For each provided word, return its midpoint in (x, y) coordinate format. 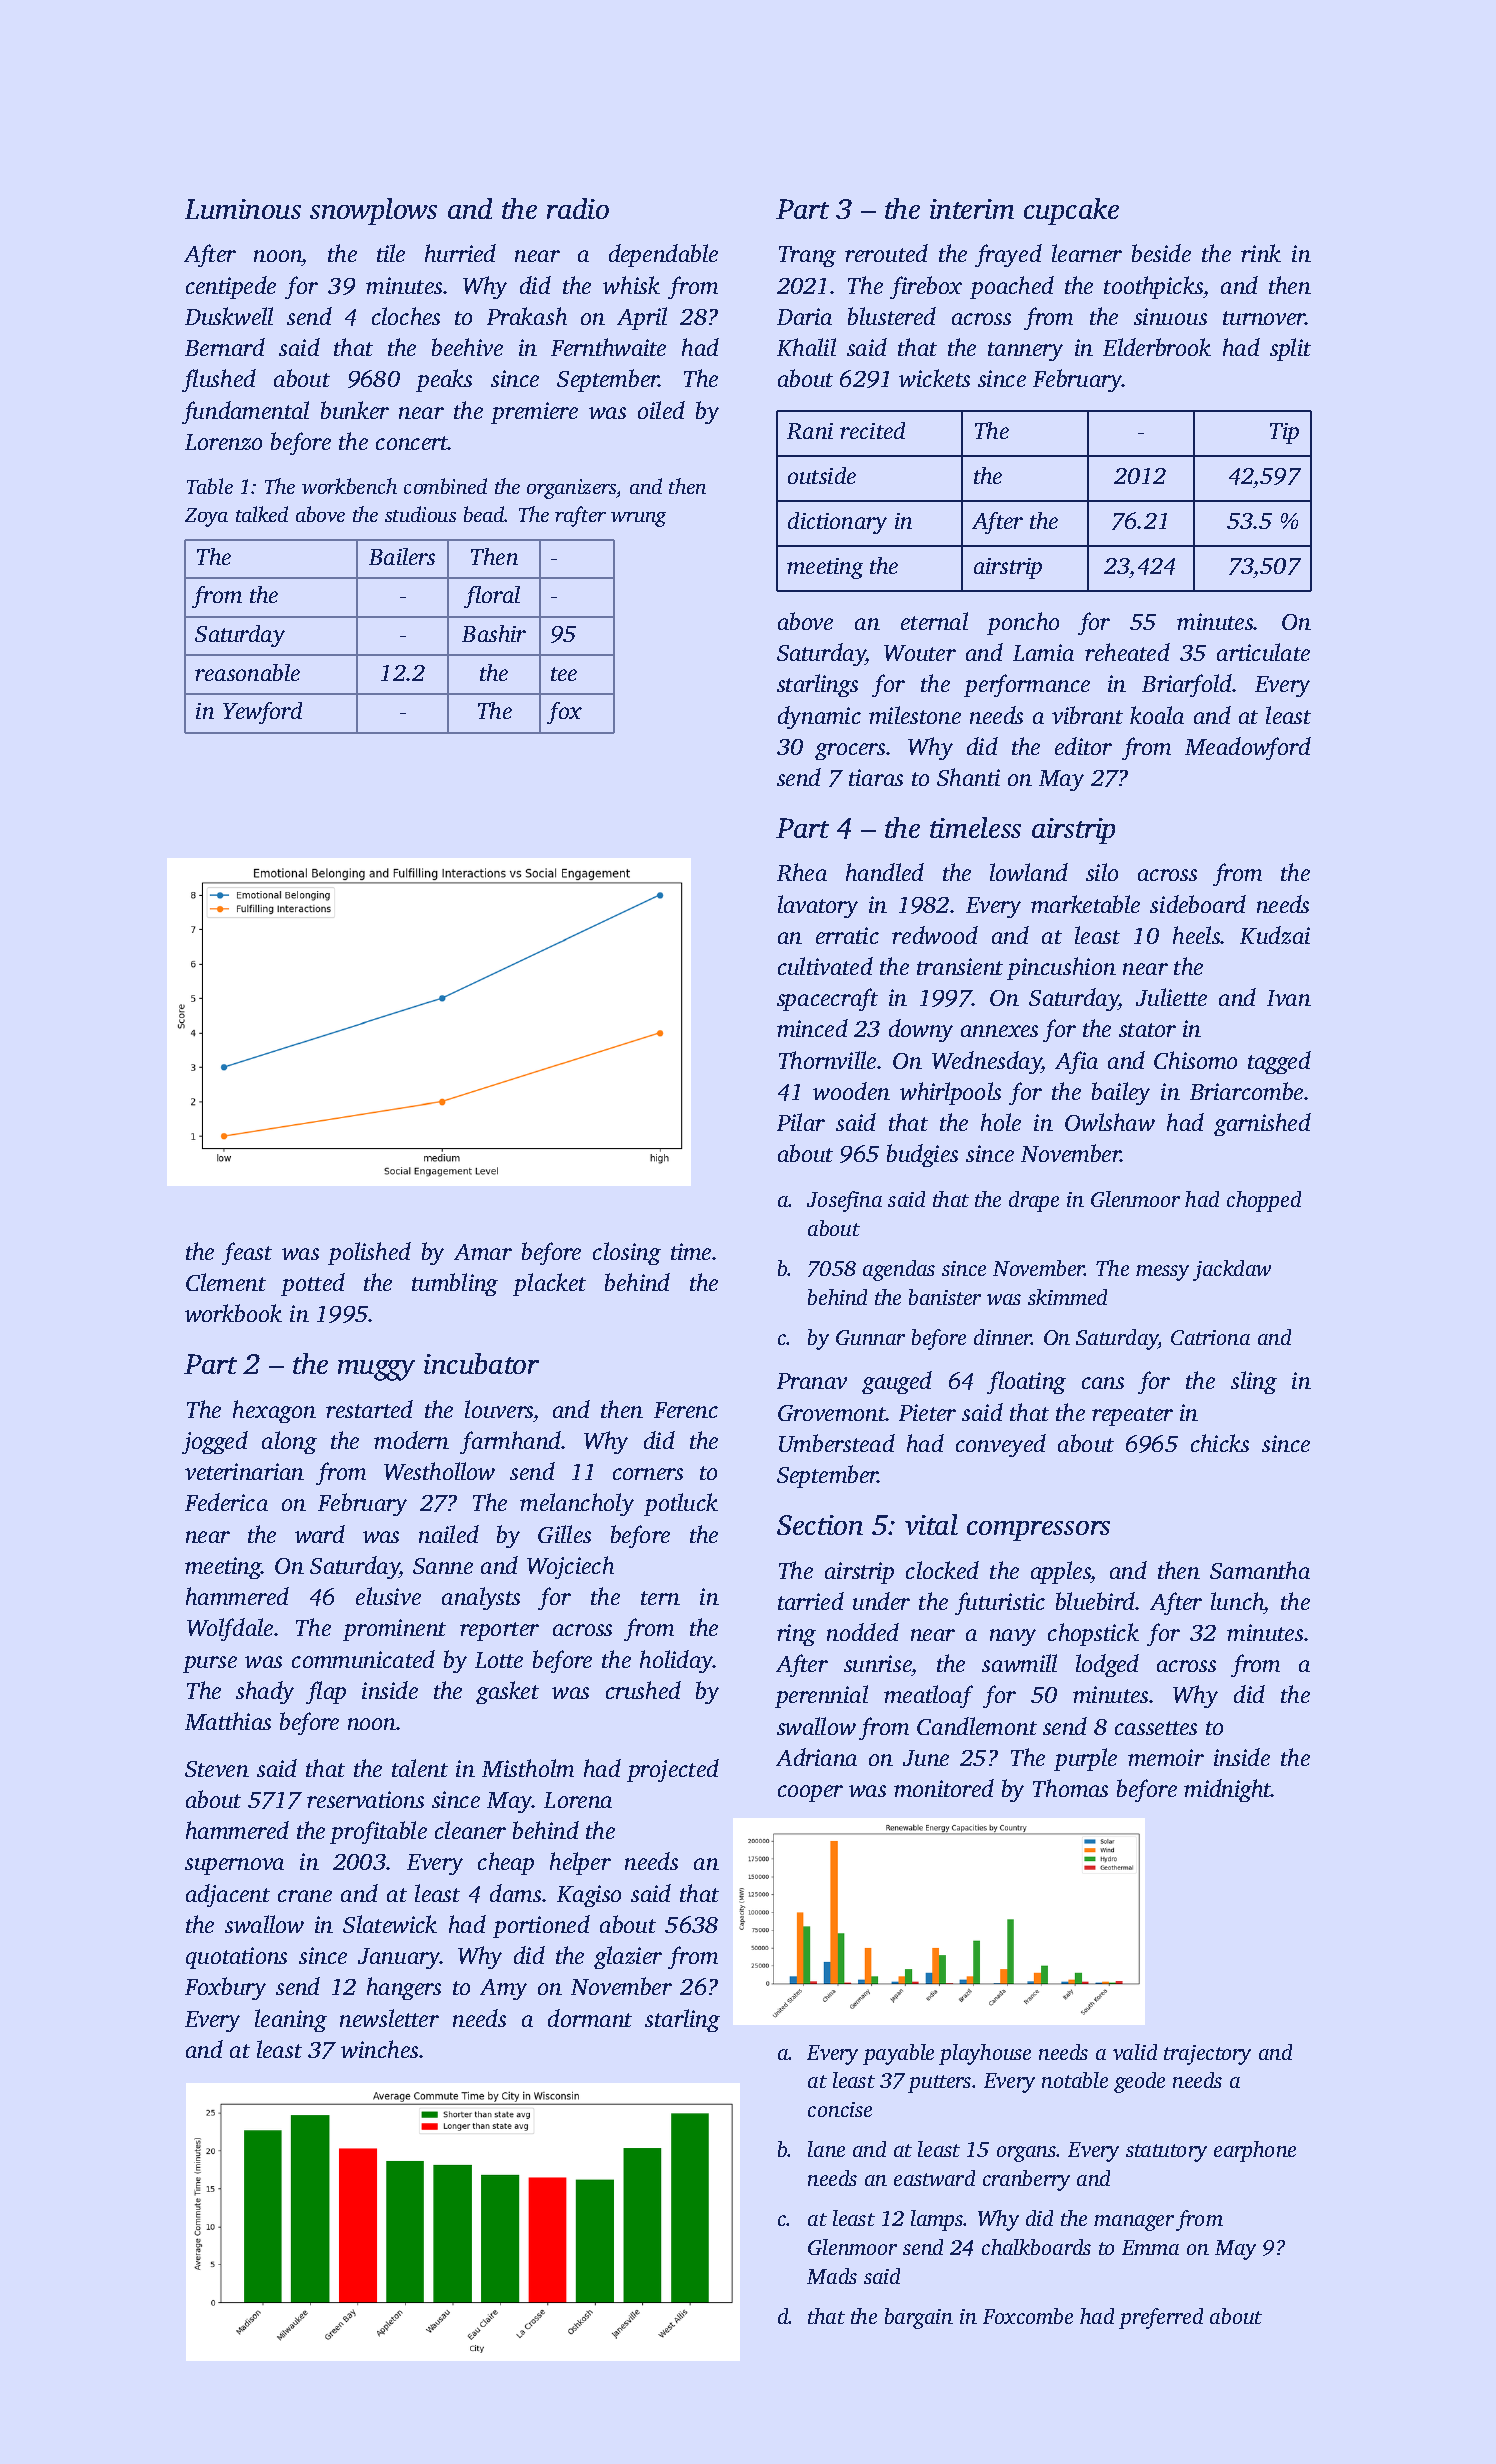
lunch (1237, 1601)
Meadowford (1248, 748)
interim (972, 209)
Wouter (920, 653)
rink (1261, 253)
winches (379, 2049)
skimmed (1067, 1297)
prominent (394, 1630)
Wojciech (570, 1567)
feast (247, 1253)
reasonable (247, 672)
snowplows (373, 211)
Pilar (801, 1122)
